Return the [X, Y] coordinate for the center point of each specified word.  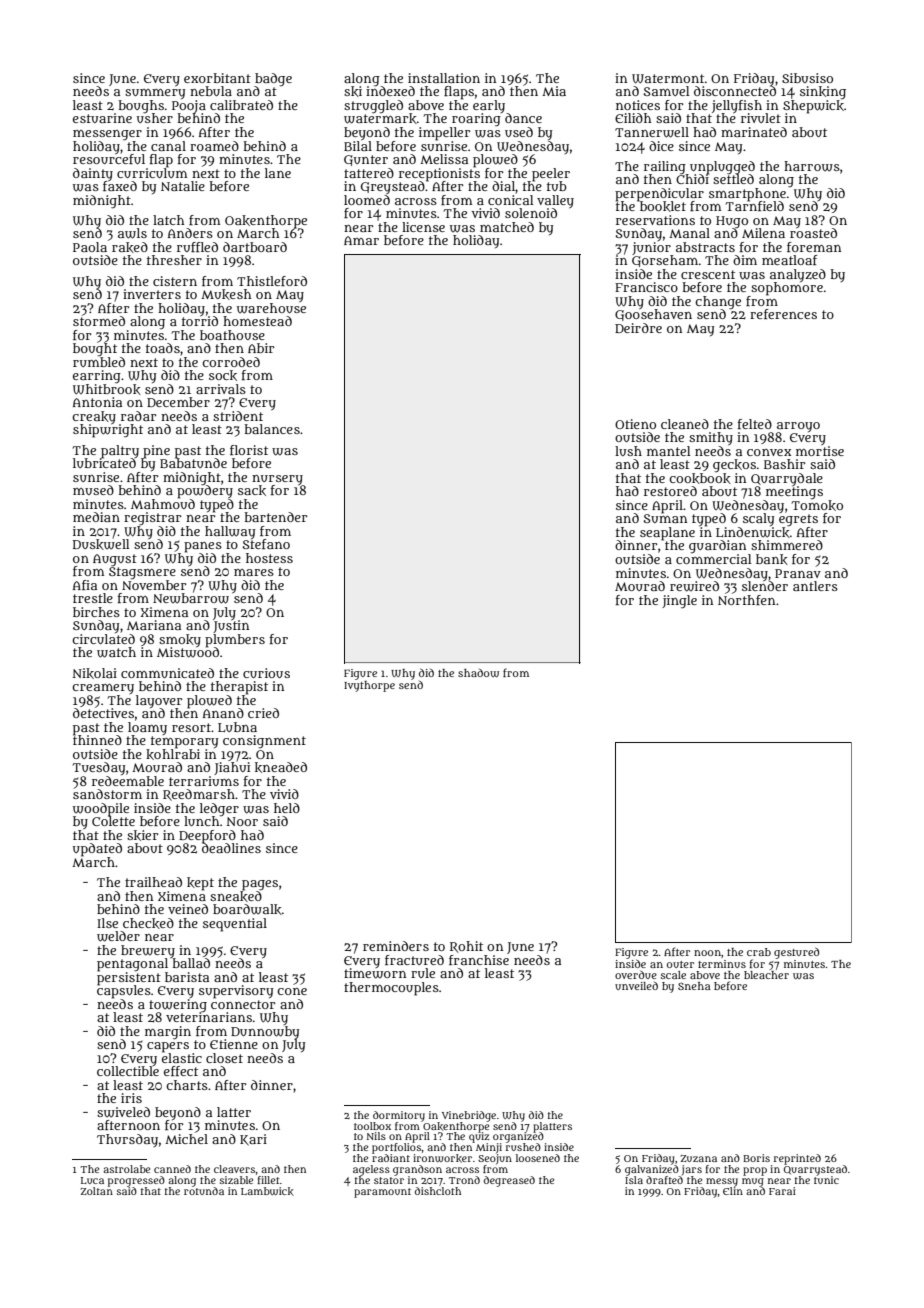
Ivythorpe [369, 686]
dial [503, 186]
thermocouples [391, 989]
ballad [191, 963]
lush [628, 451]
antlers [815, 586]
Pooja [189, 106]
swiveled [123, 1112]
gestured [796, 953]
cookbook [700, 478]
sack [252, 490]
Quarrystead [815, 1170]
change [718, 302]
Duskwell [101, 544]
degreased [509, 1181]
